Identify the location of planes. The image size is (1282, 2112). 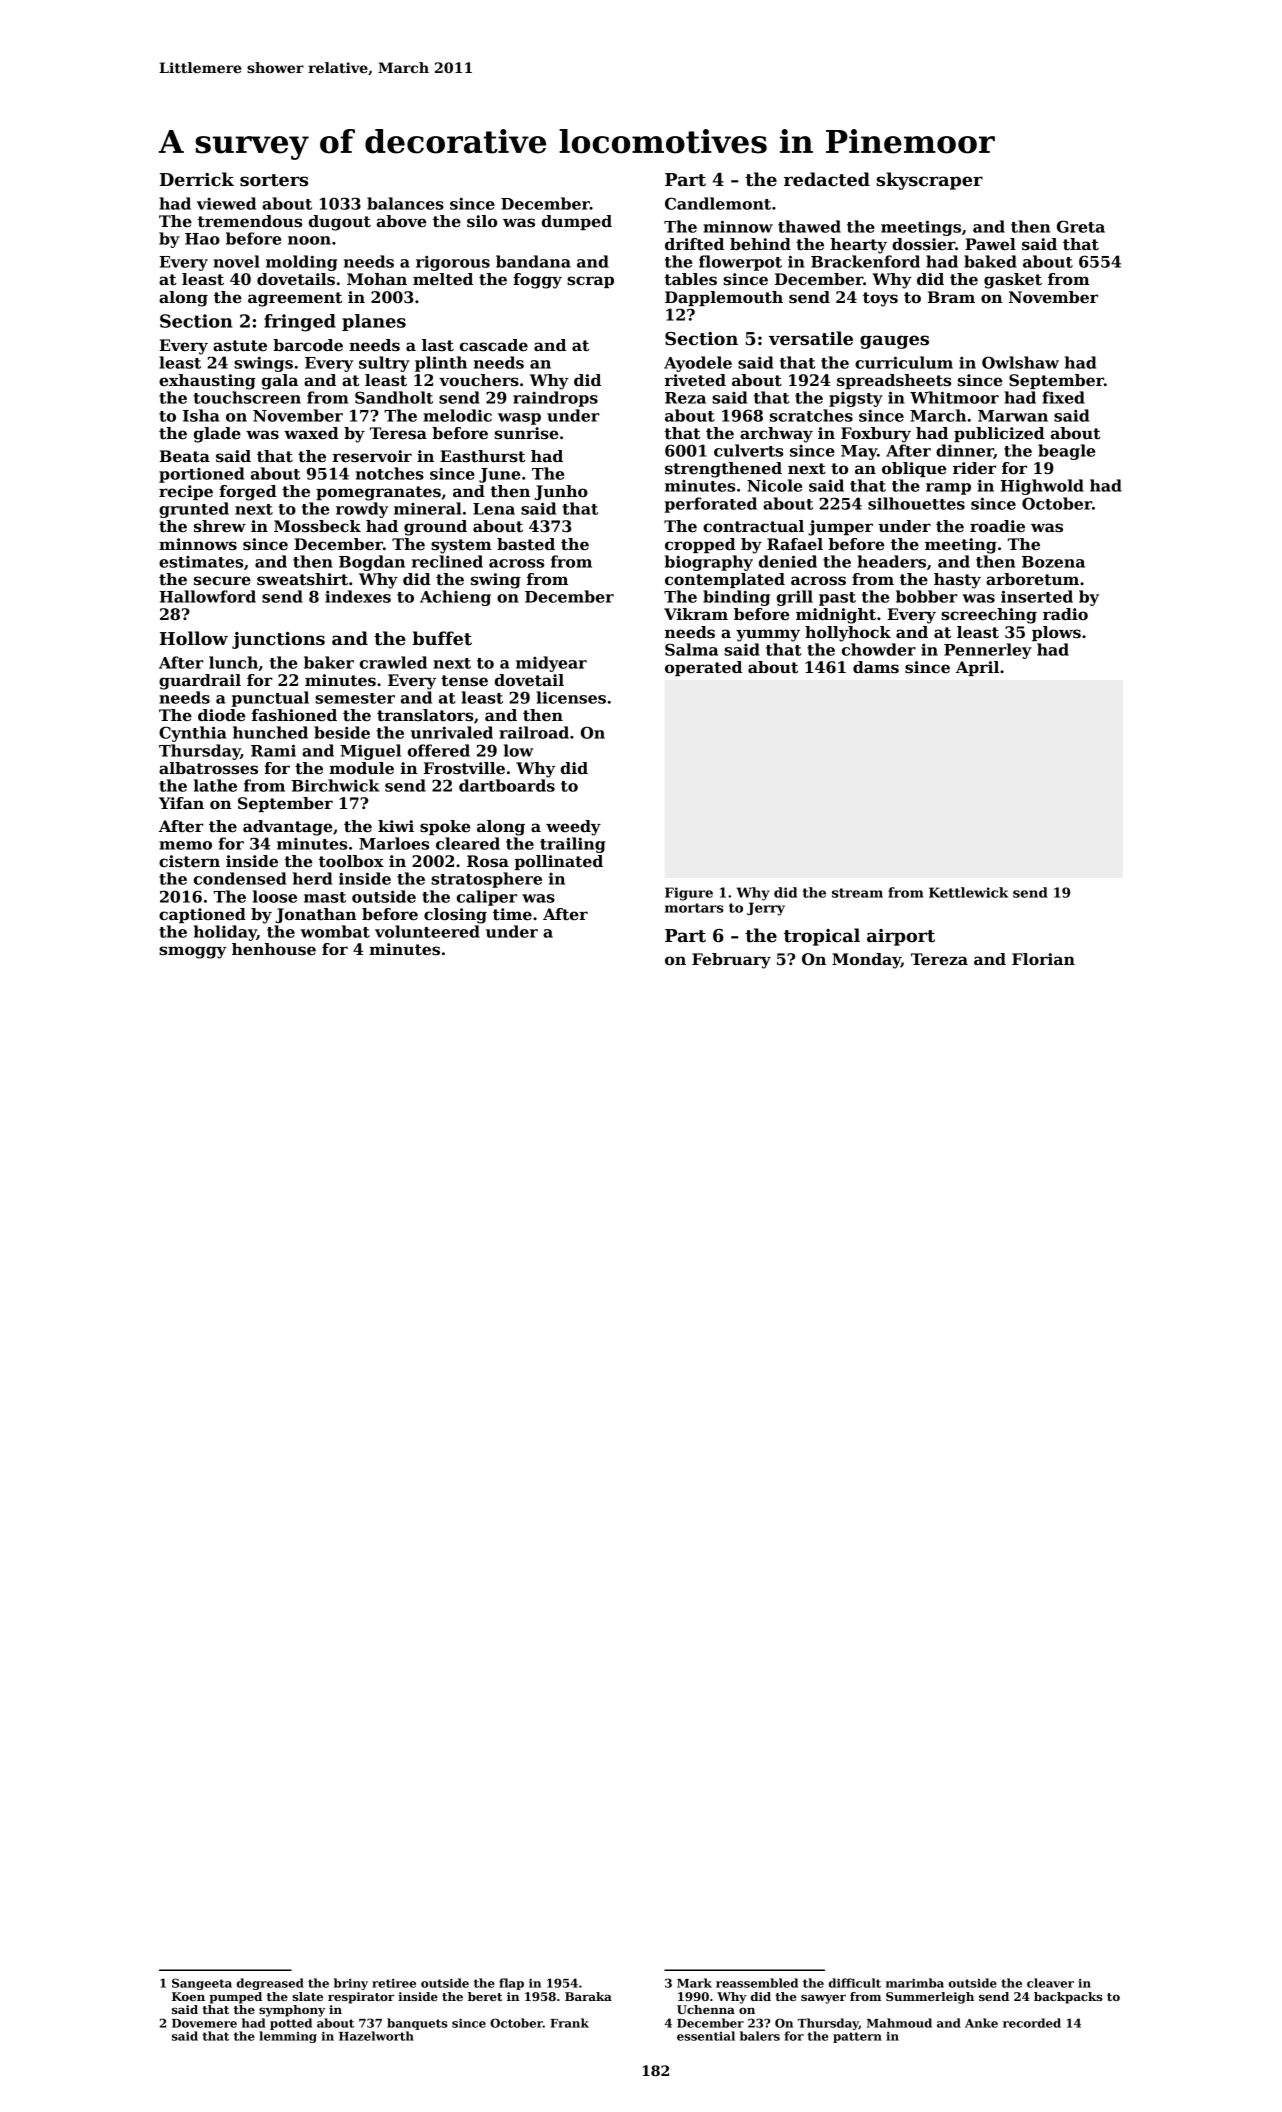
(374, 322).
